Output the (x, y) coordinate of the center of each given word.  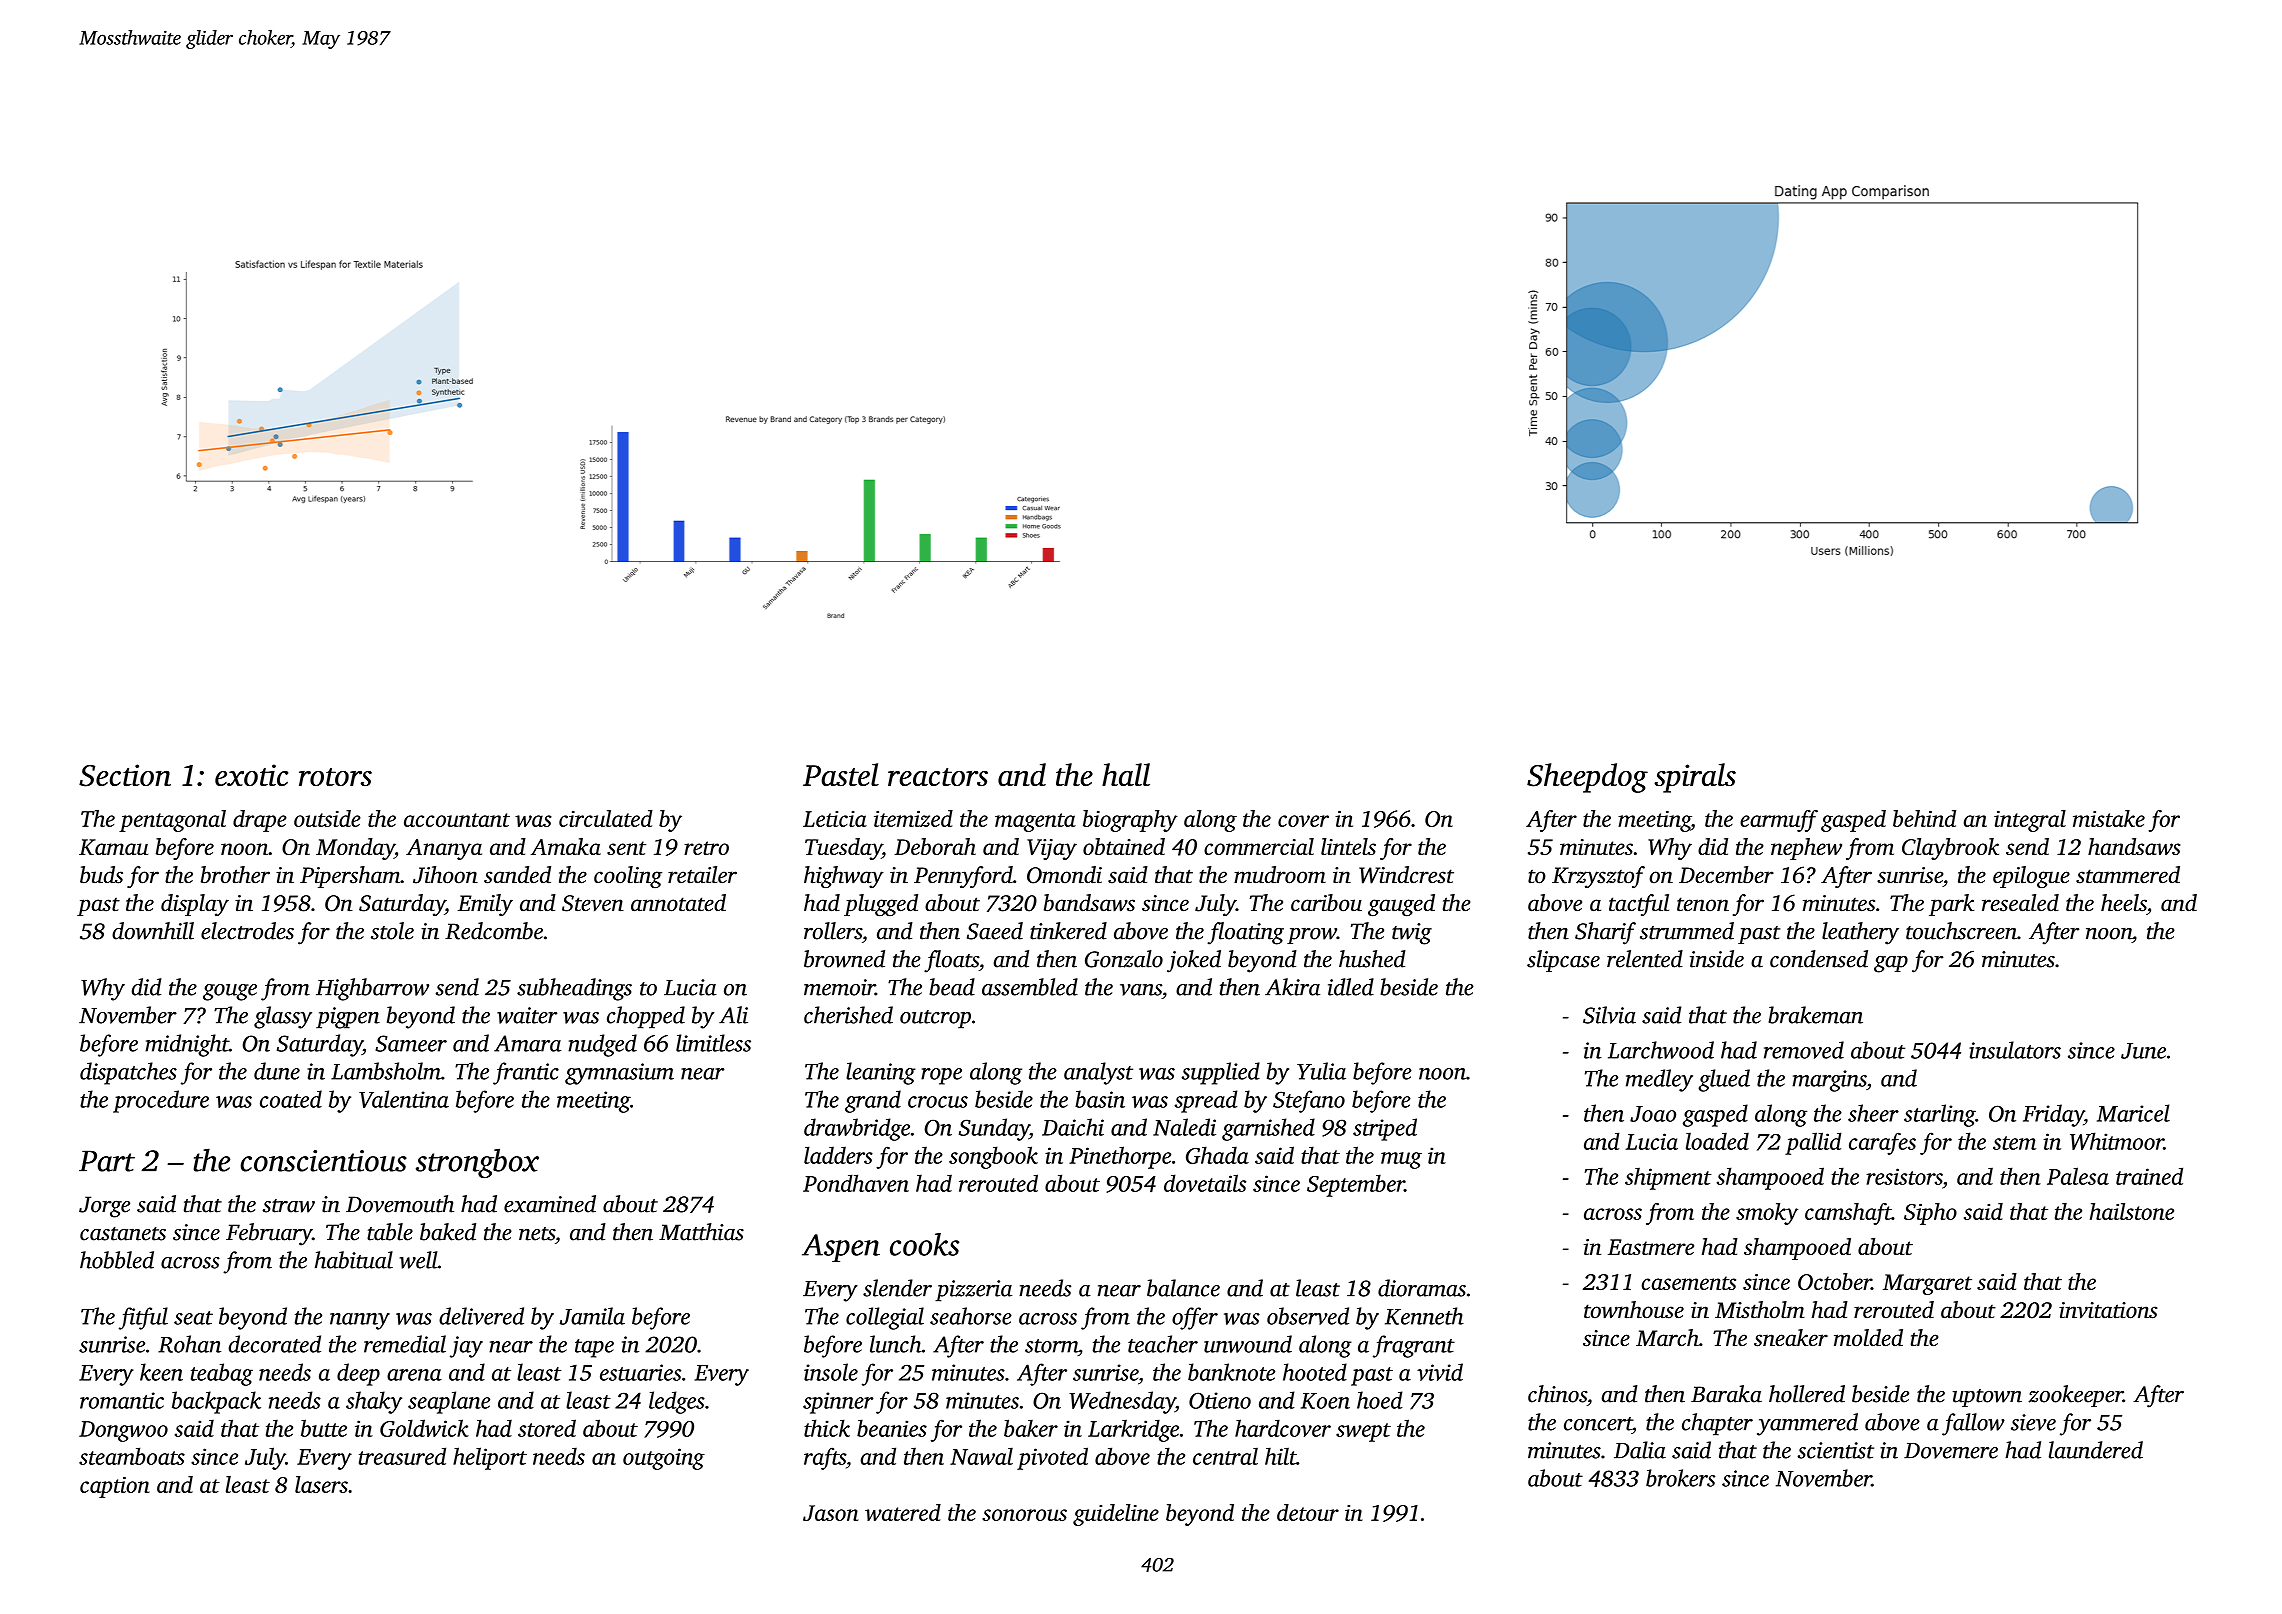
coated (291, 1099)
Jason (830, 1513)
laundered (2096, 1450)
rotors (335, 777)
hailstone (2132, 1211)
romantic (122, 1400)
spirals (1695, 778)
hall (1126, 774)
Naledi (1184, 1127)
